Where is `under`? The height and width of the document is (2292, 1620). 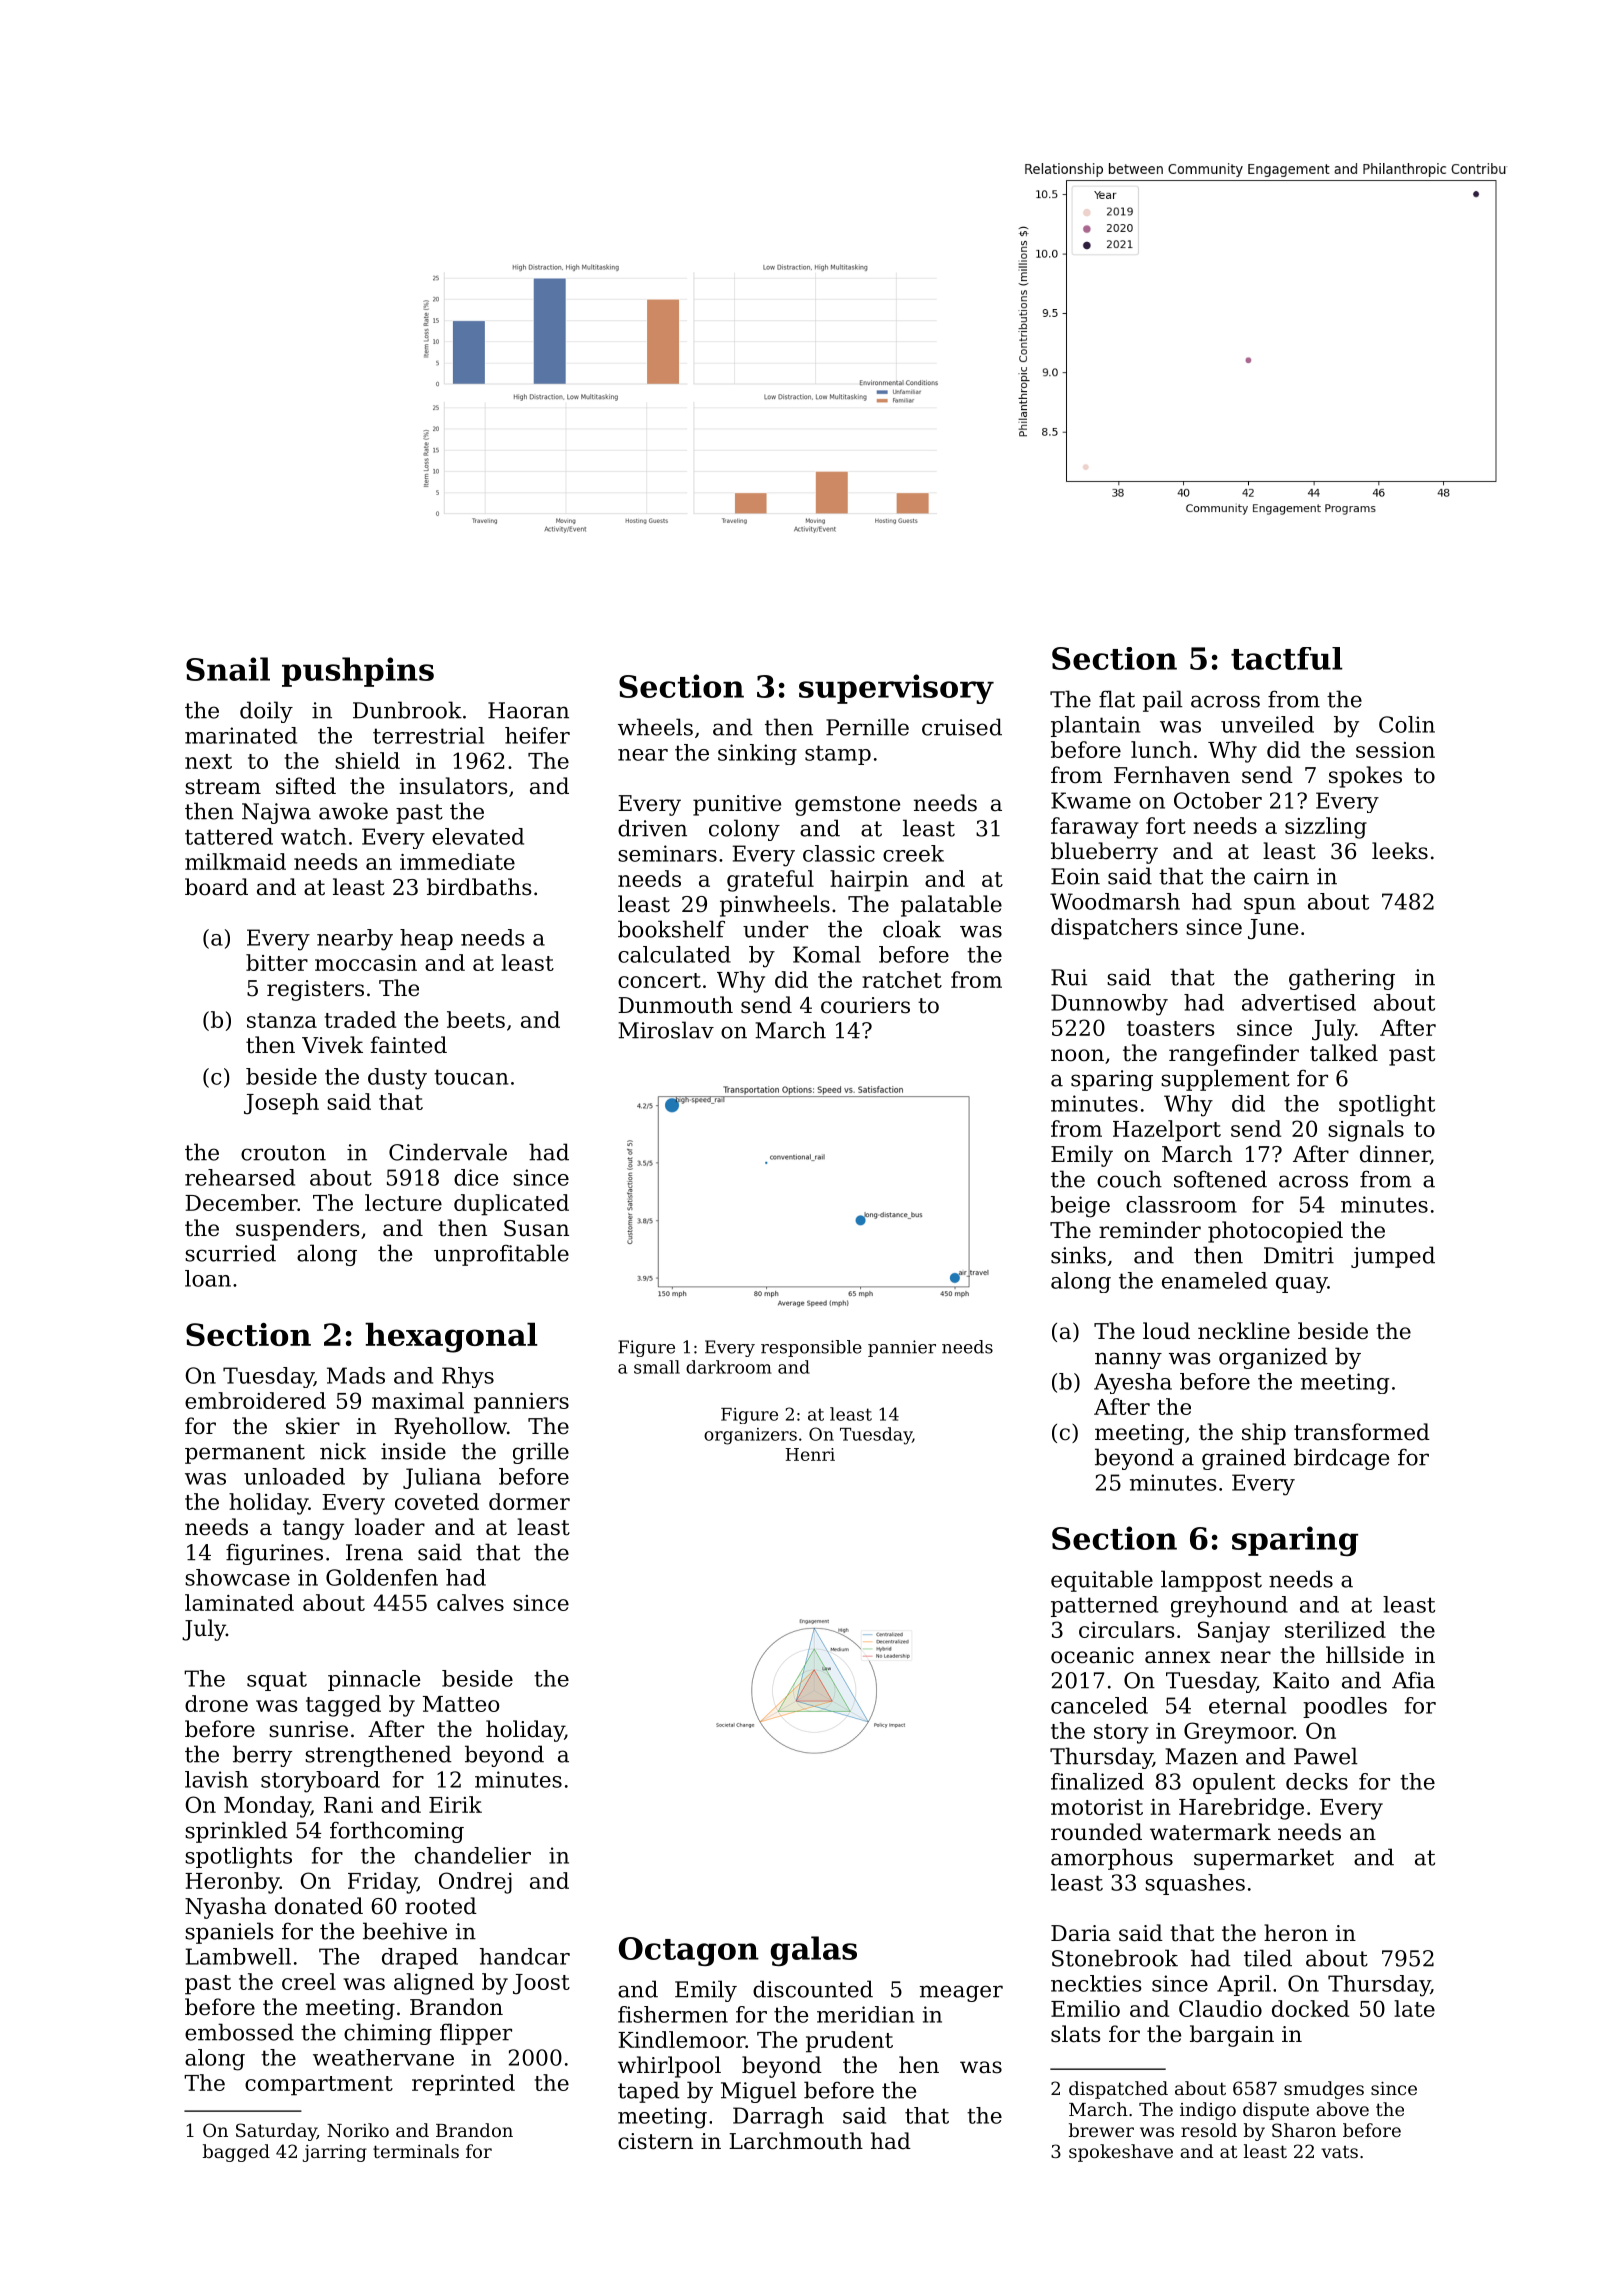 under is located at coordinates (775, 929).
